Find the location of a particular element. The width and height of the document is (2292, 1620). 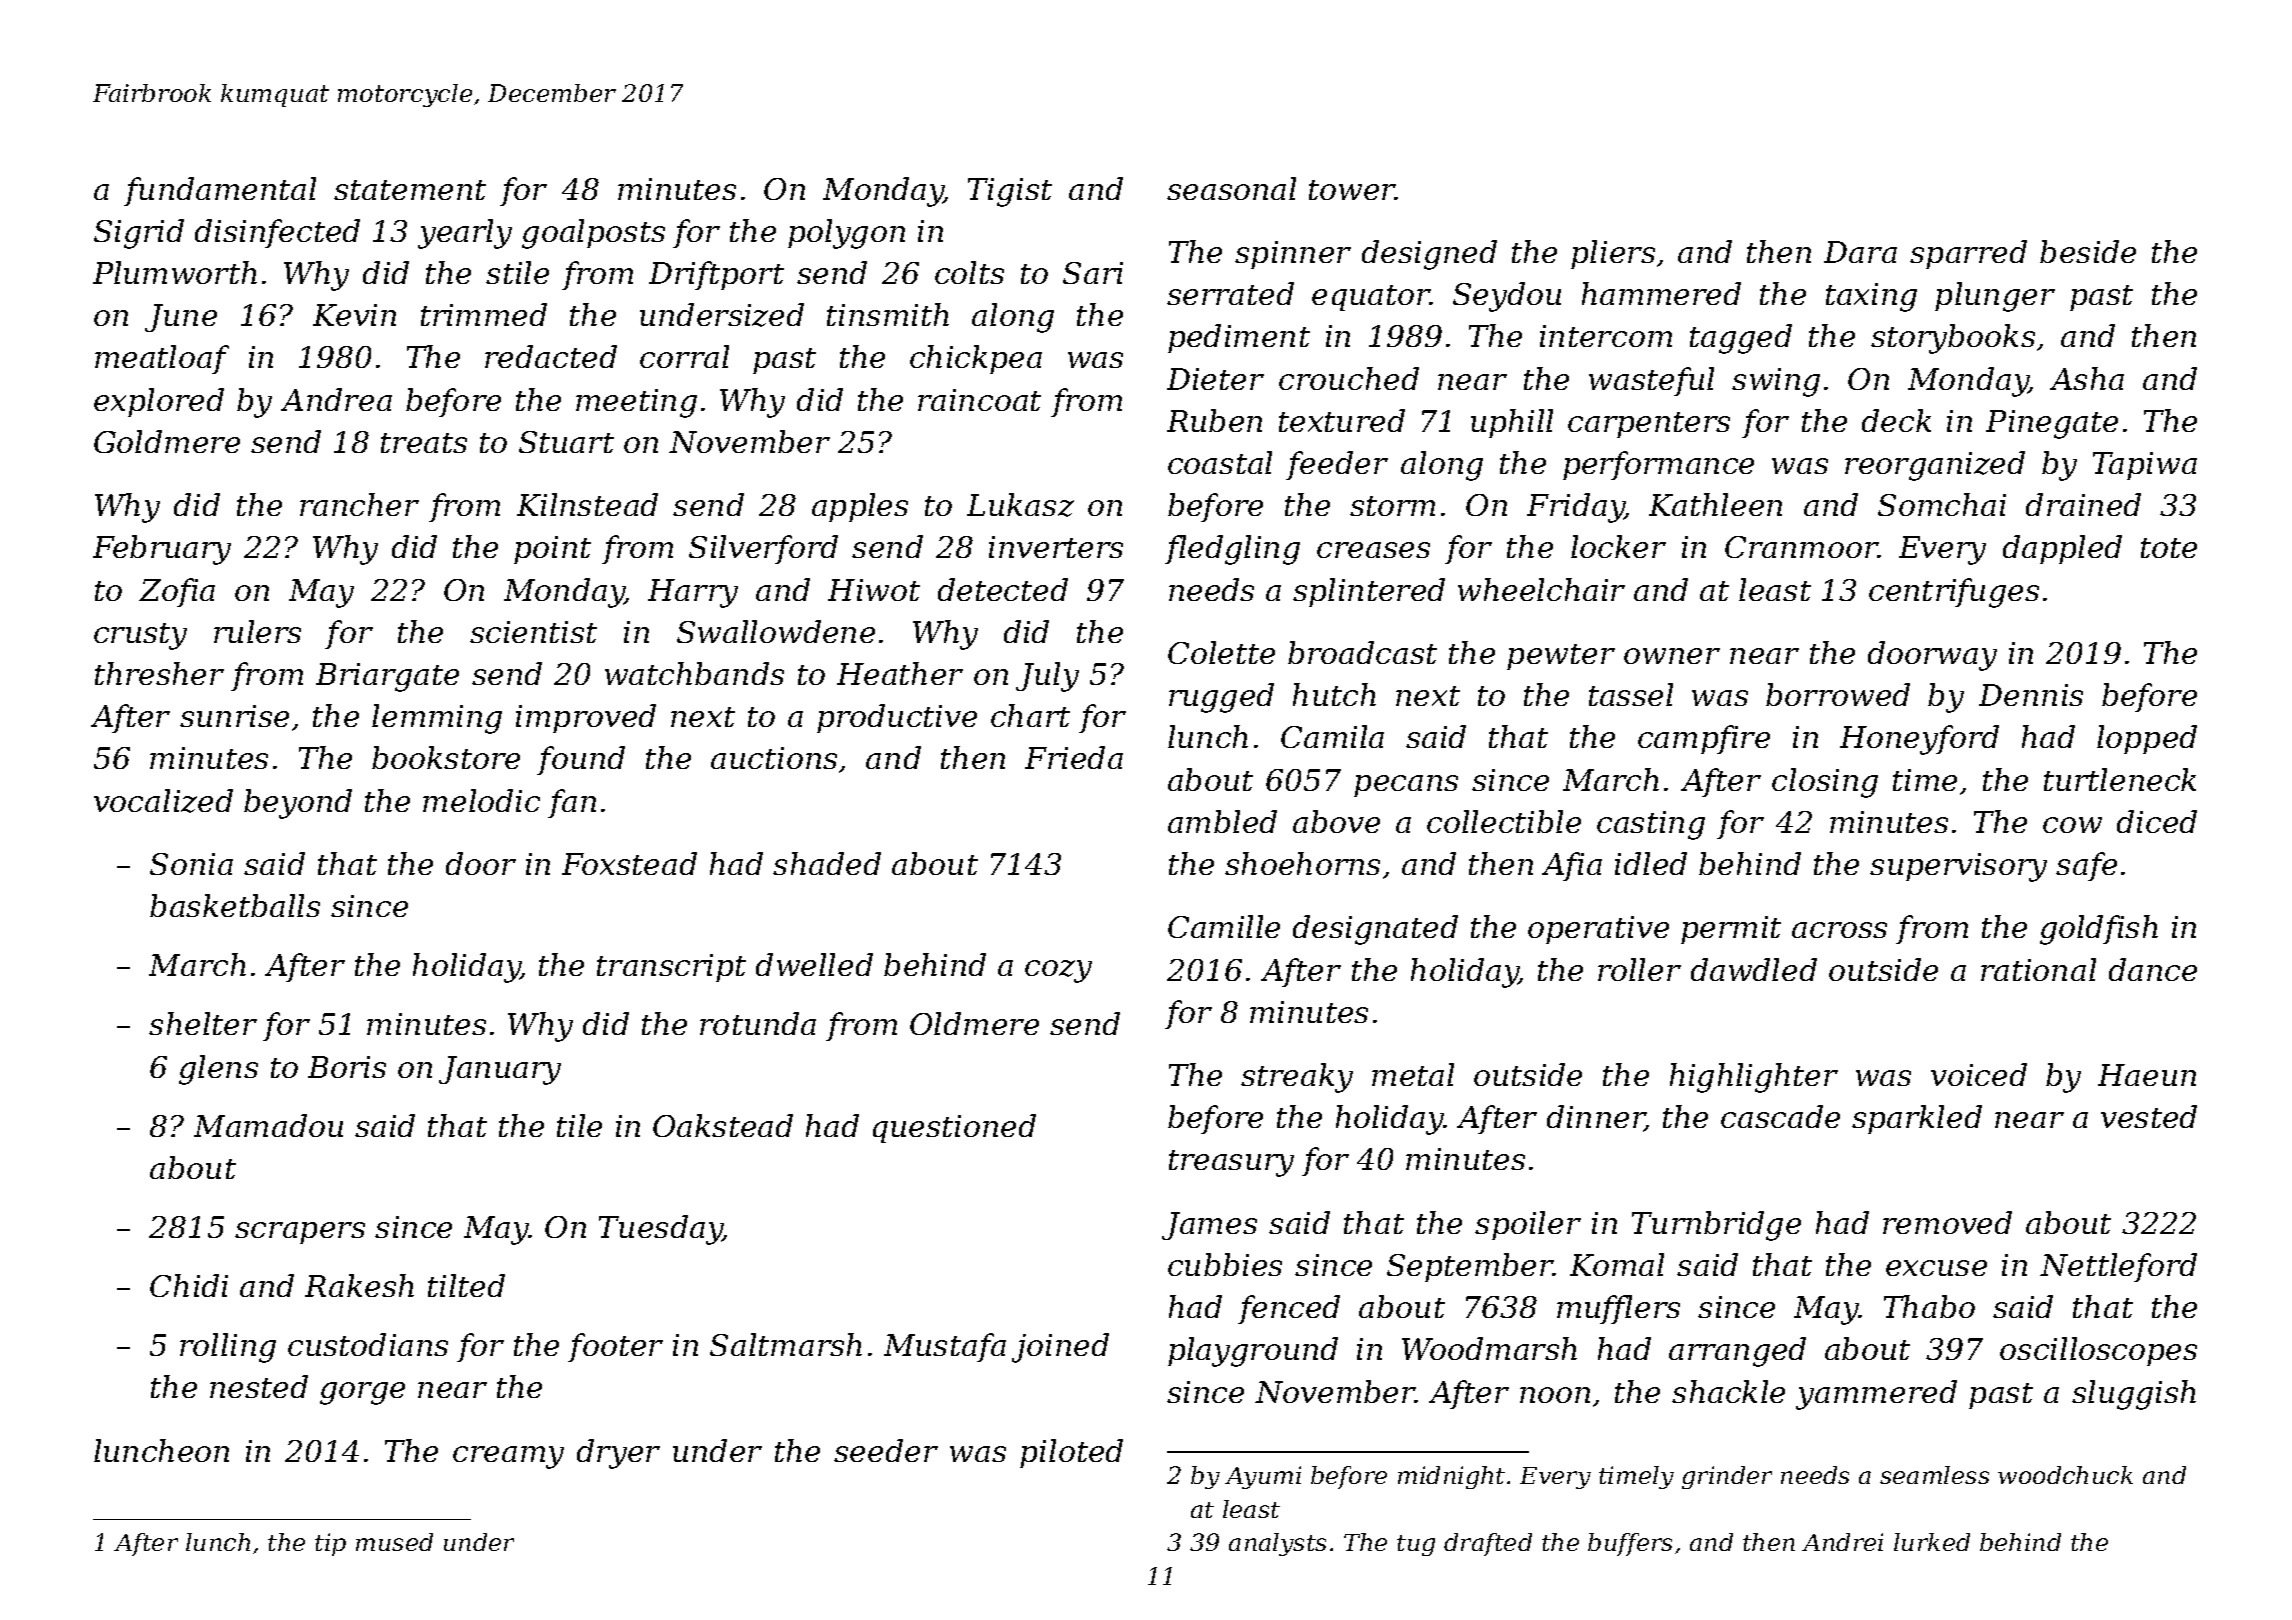

supervisory is located at coordinates (1958, 867).
